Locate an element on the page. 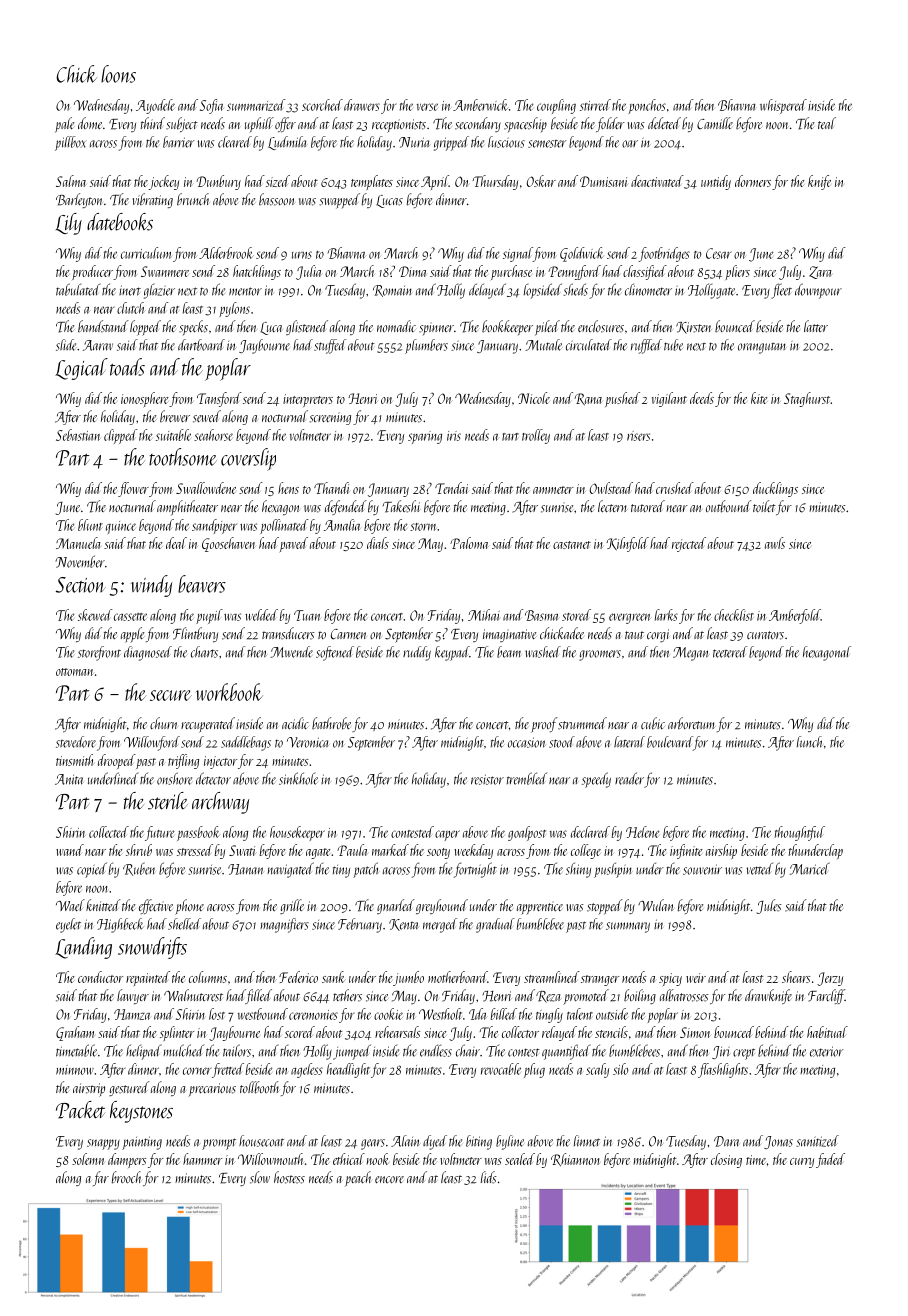 This document has height=1316, width=908. lids is located at coordinates (489, 1177).
